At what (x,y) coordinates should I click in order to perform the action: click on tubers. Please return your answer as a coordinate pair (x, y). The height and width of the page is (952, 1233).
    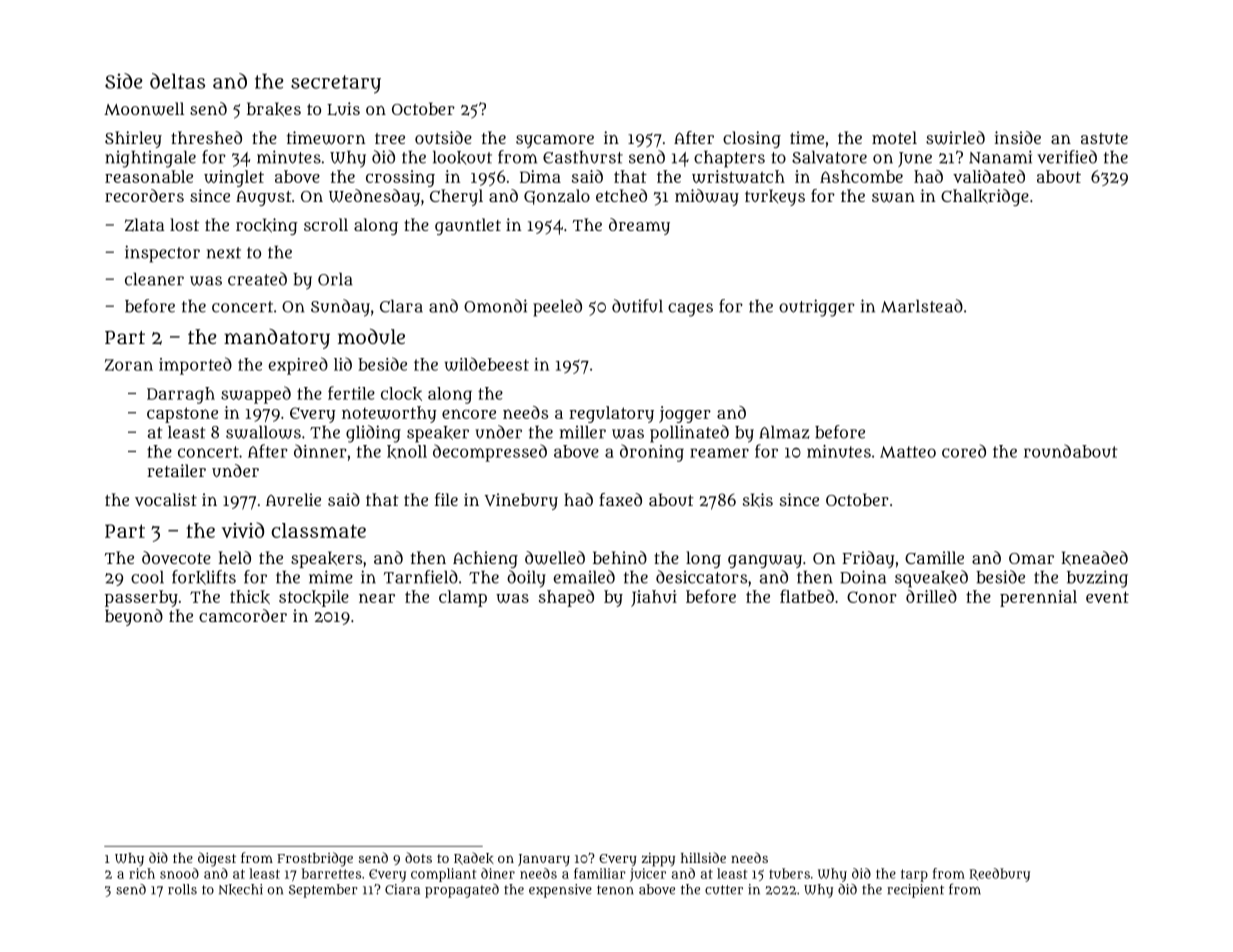
    Looking at the image, I should click on (789, 873).
